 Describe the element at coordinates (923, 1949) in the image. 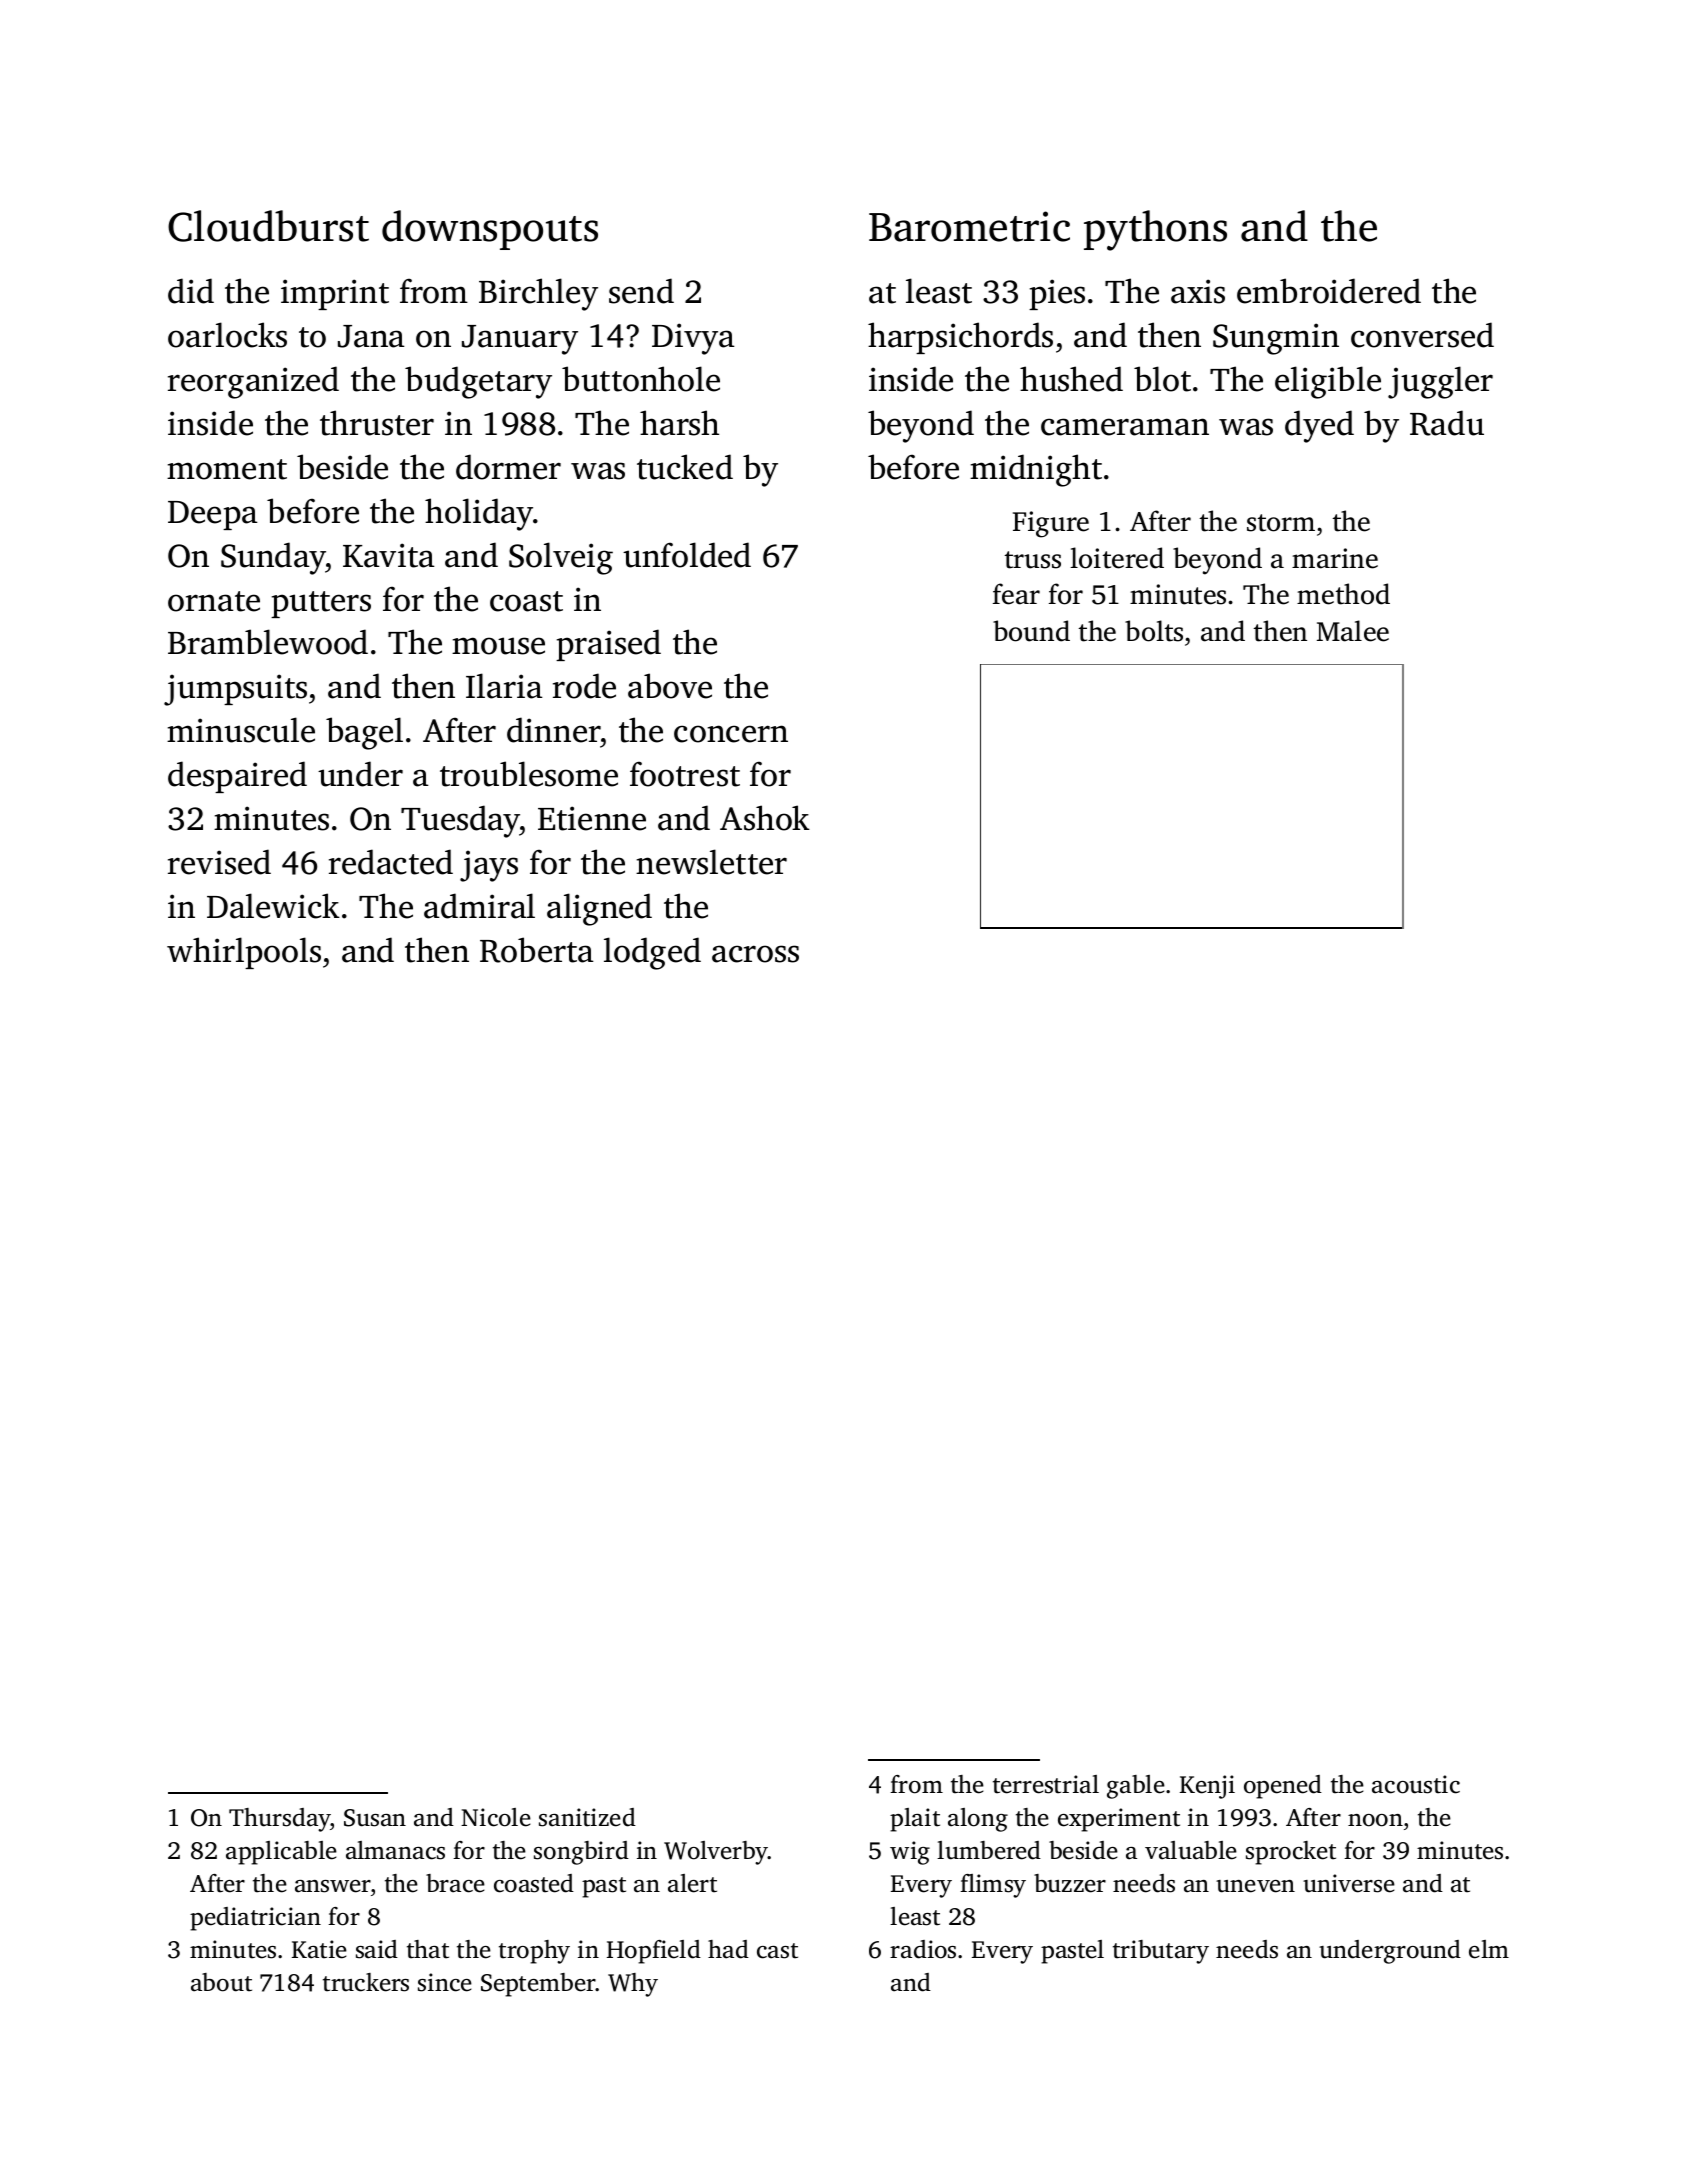

I see `radios` at that location.
